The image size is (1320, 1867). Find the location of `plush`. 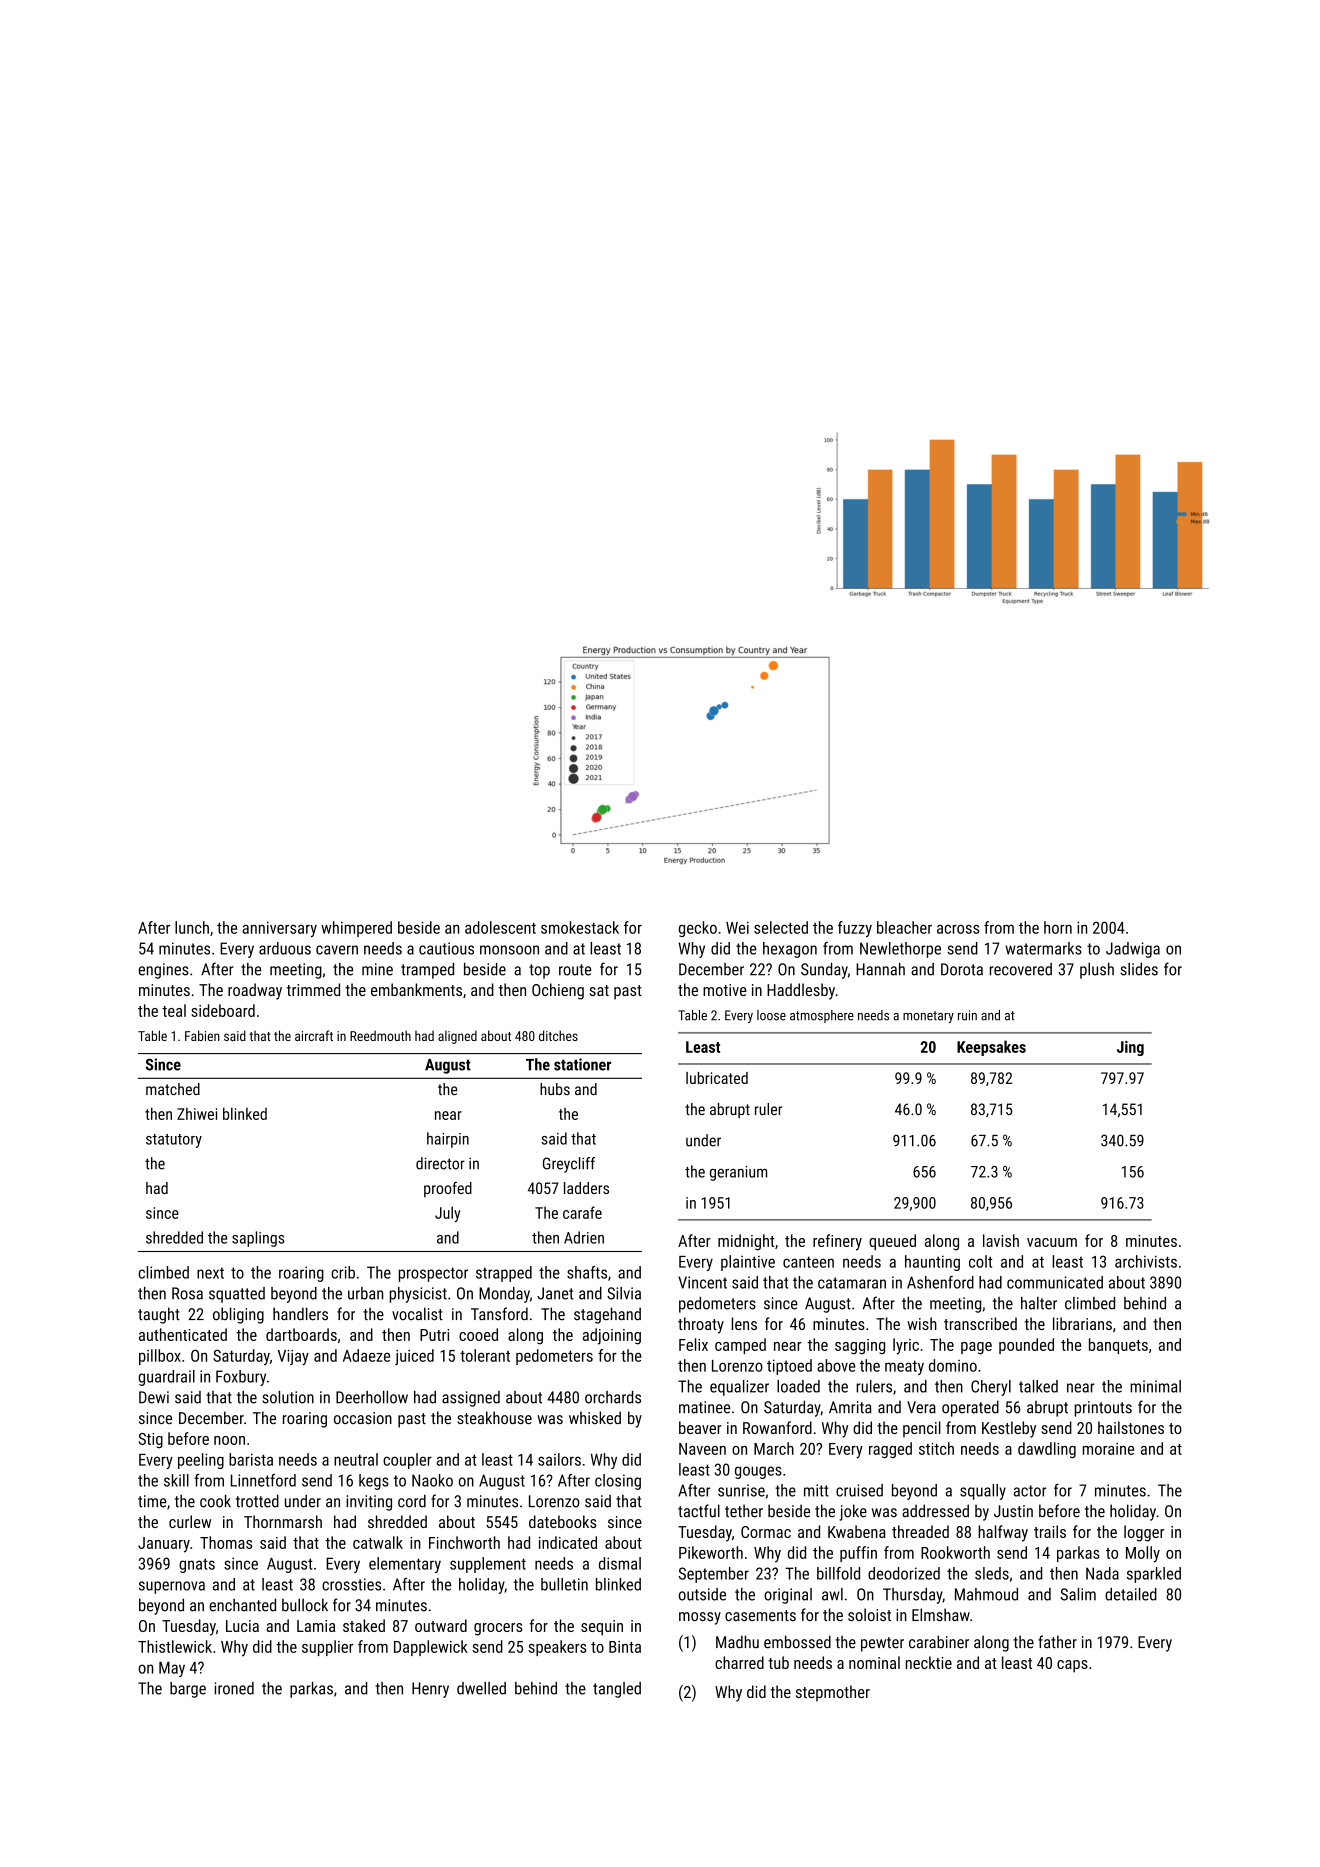

plush is located at coordinates (1097, 971).
